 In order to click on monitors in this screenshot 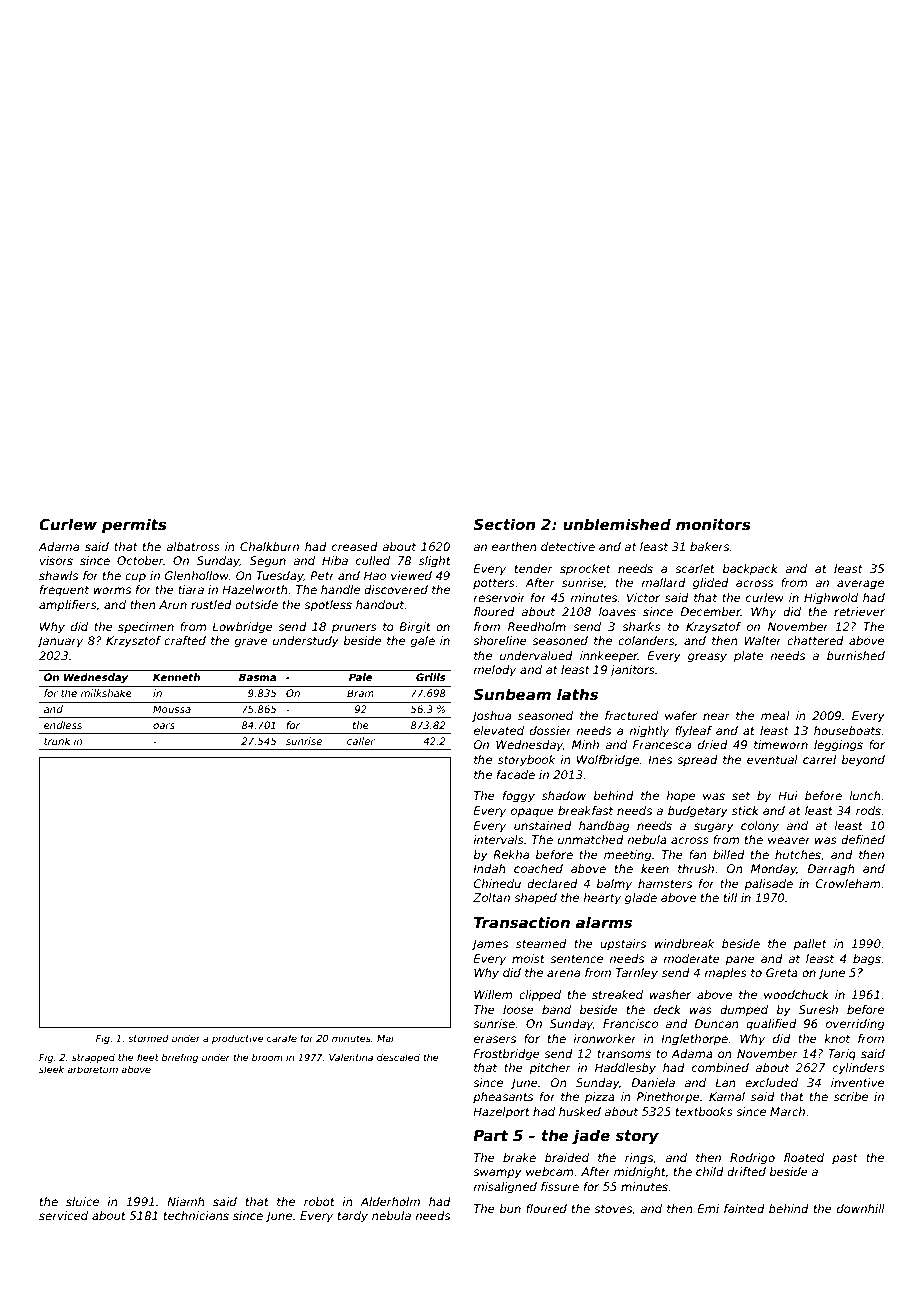, I will do `click(713, 524)`.
